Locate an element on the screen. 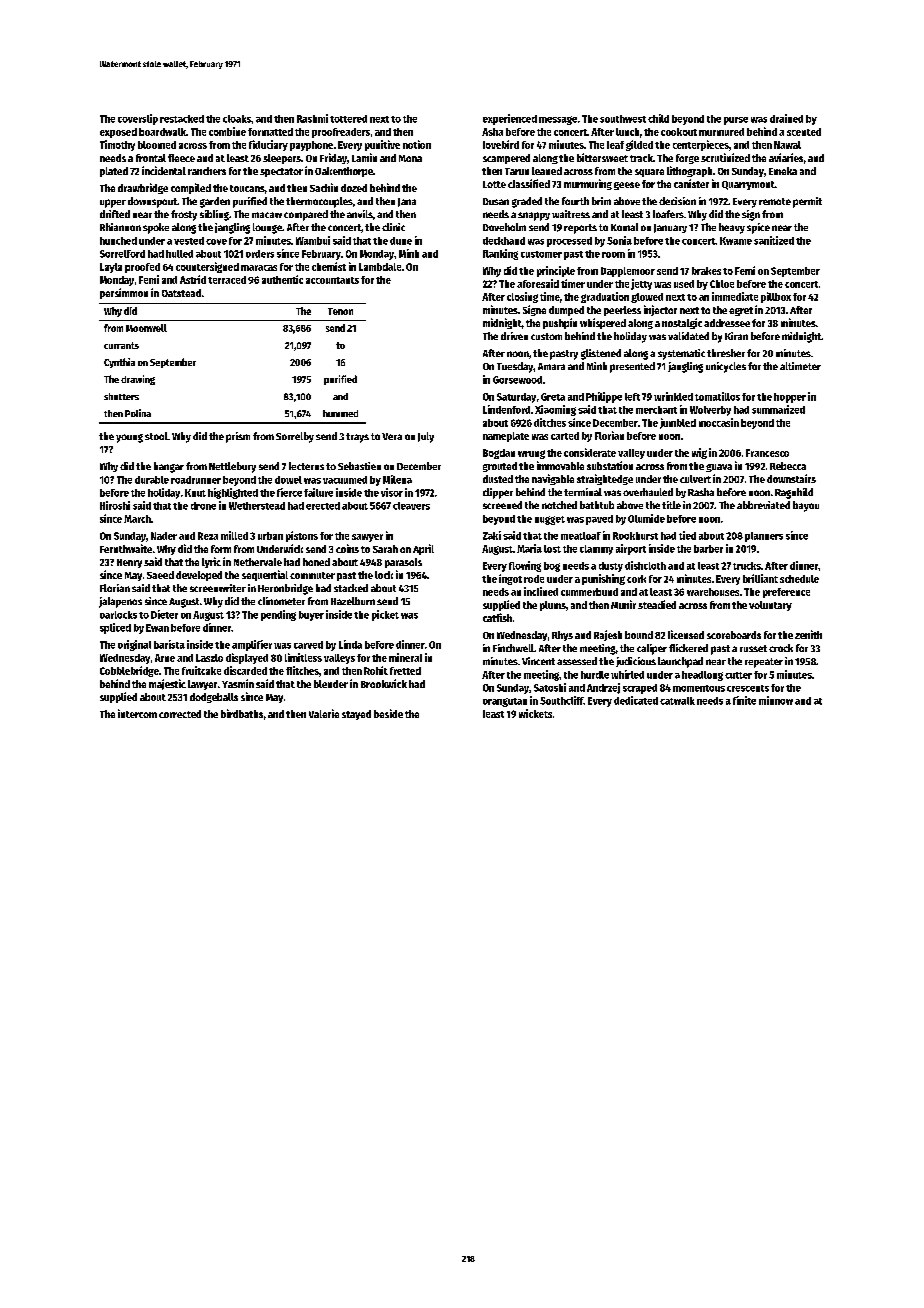  corrected is located at coordinates (180, 714).
